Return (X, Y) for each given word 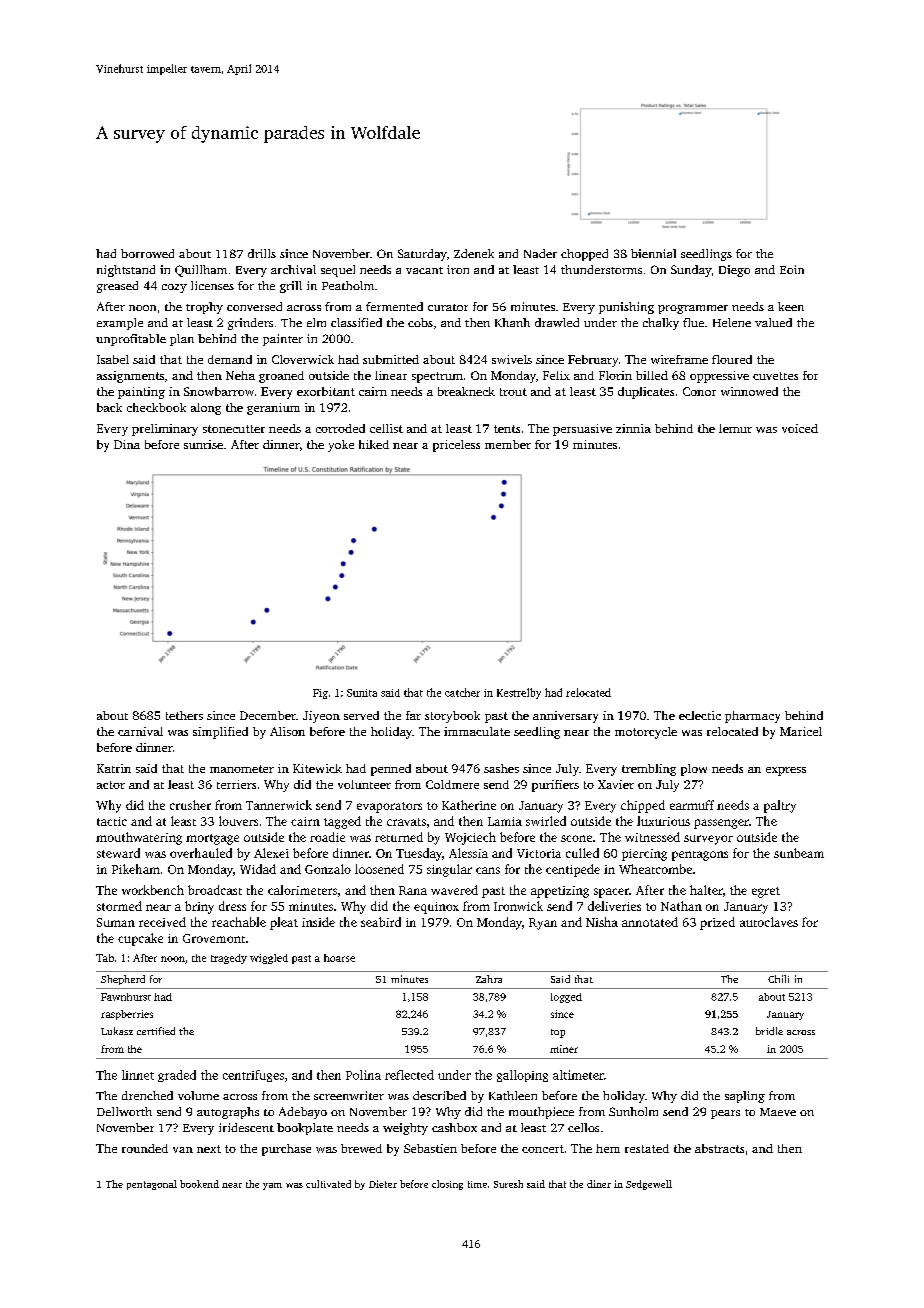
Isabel (113, 359)
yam (272, 1186)
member (508, 444)
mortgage (212, 839)
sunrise (203, 444)
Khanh (512, 322)
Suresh (508, 1184)
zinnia (633, 428)
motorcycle (646, 733)
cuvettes (775, 376)
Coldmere (452, 784)
